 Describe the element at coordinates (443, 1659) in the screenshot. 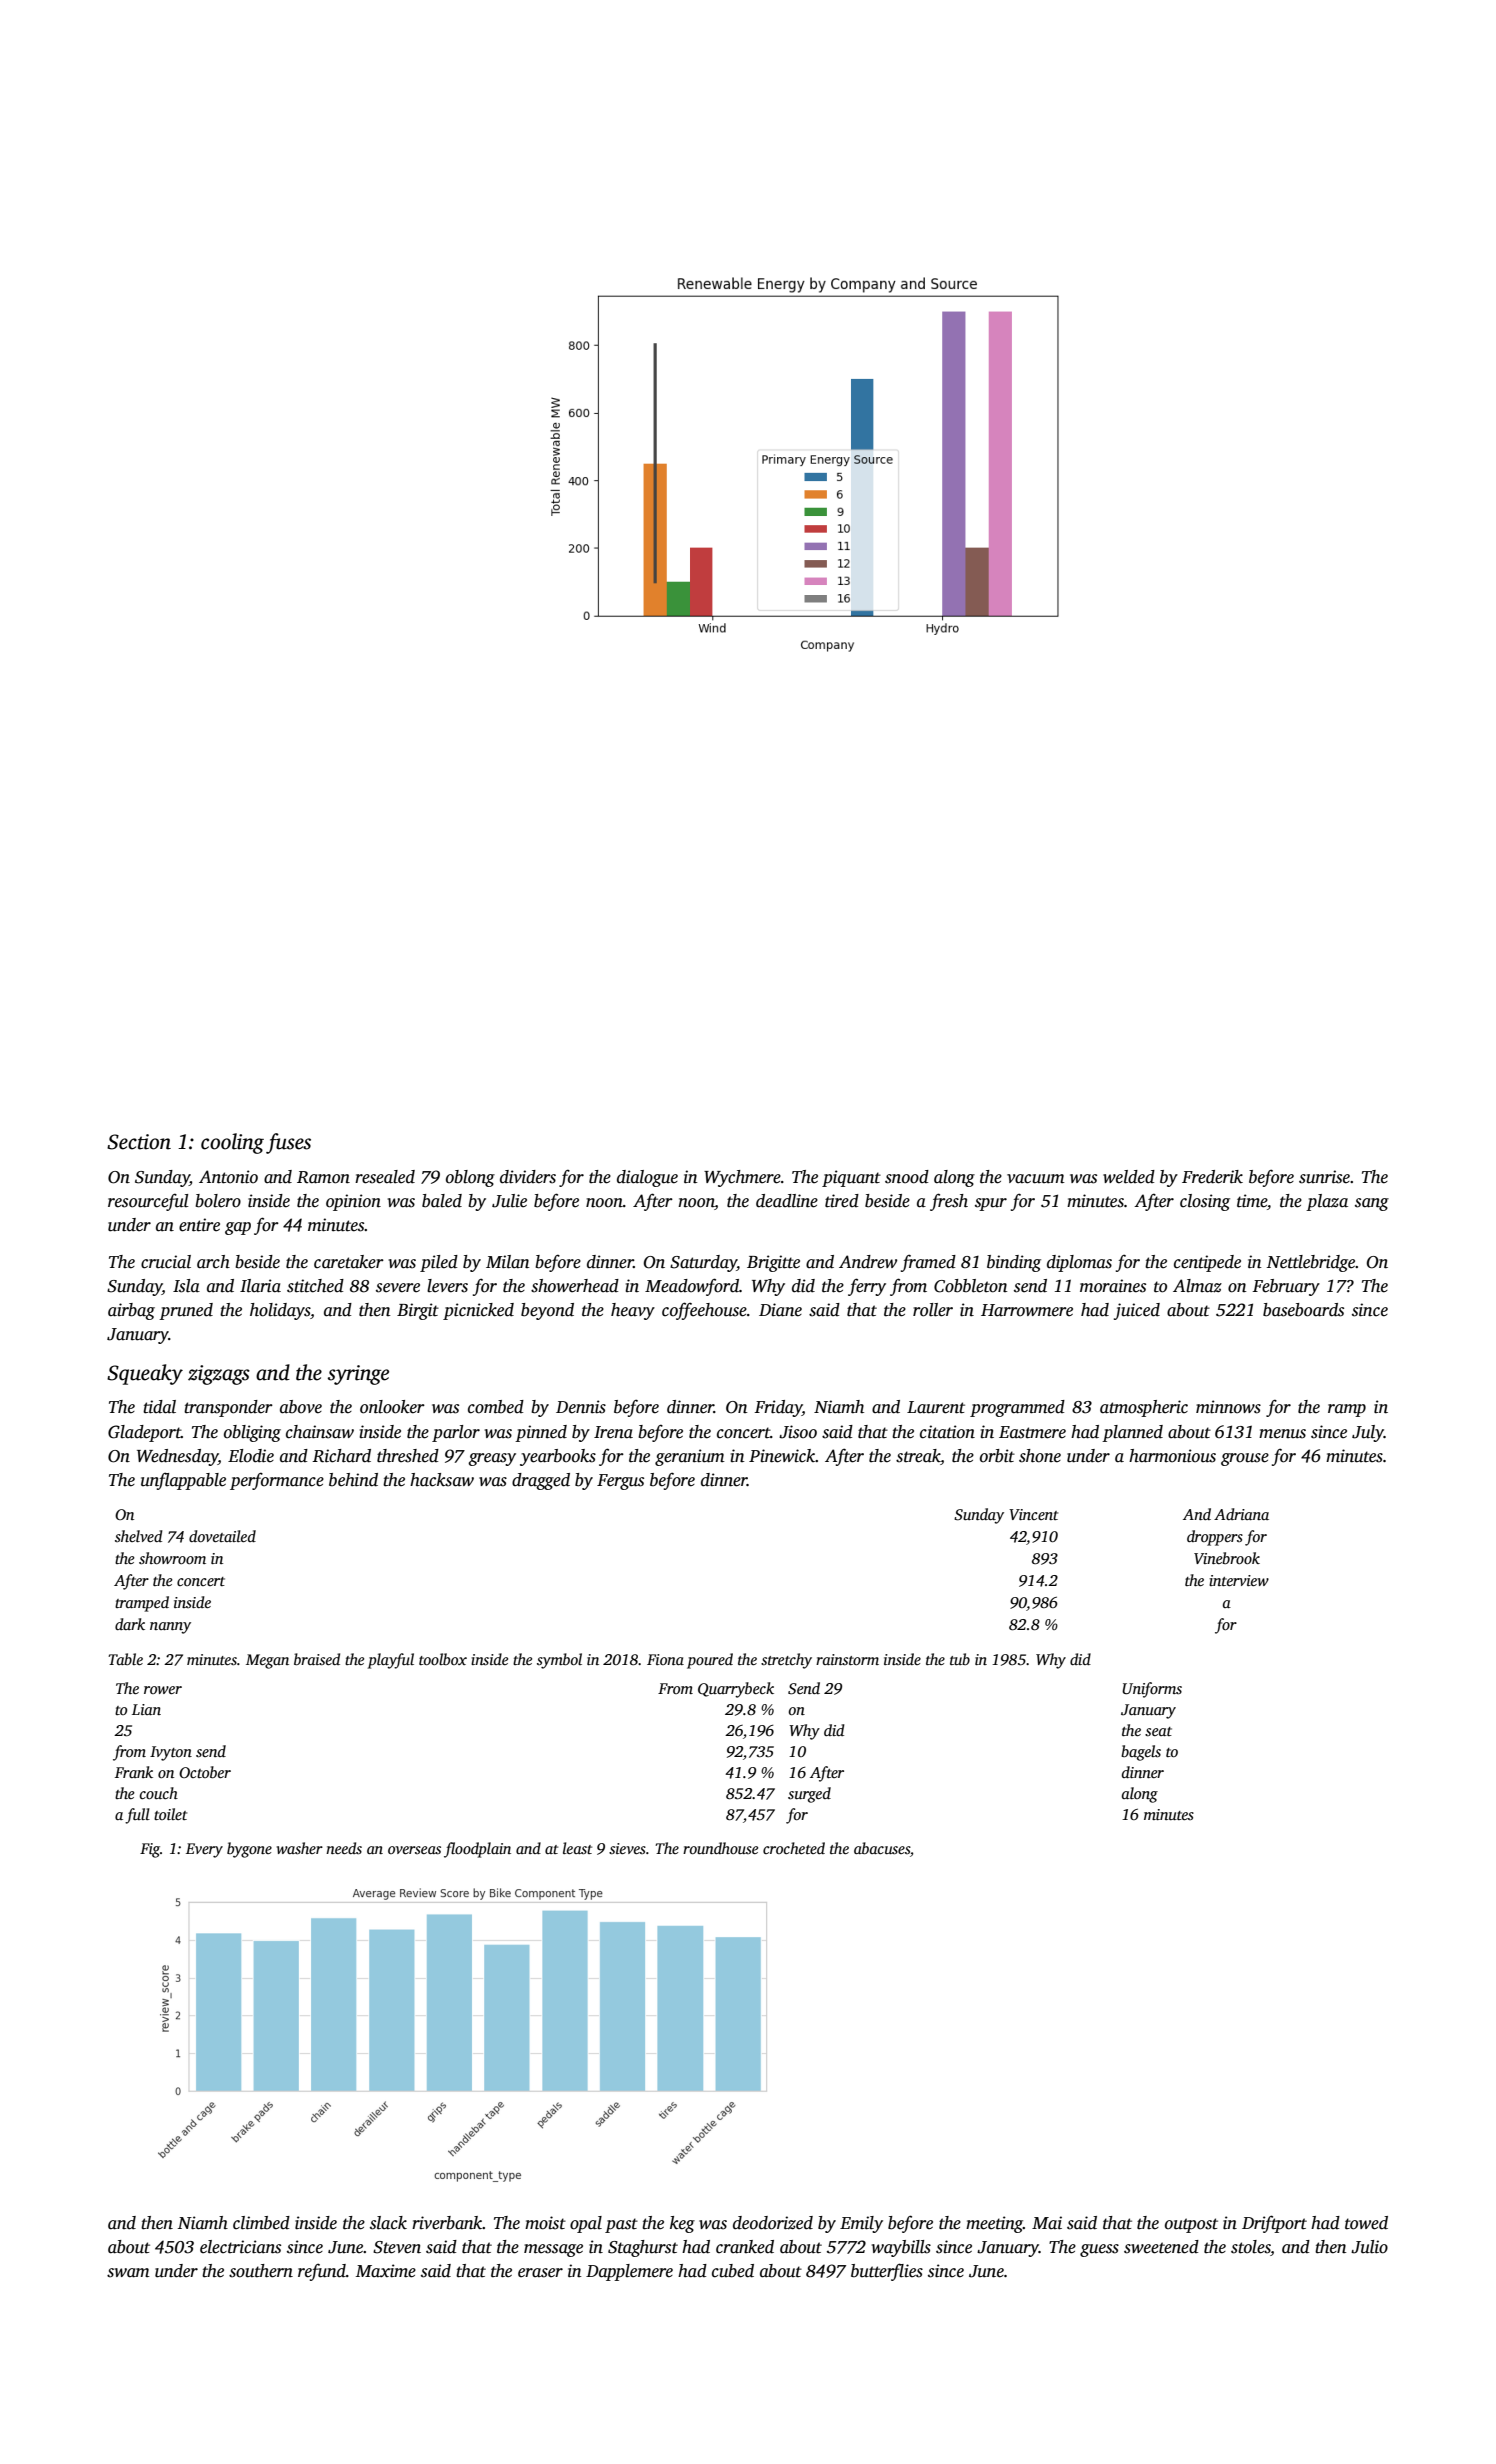

I see `toolbox` at that location.
